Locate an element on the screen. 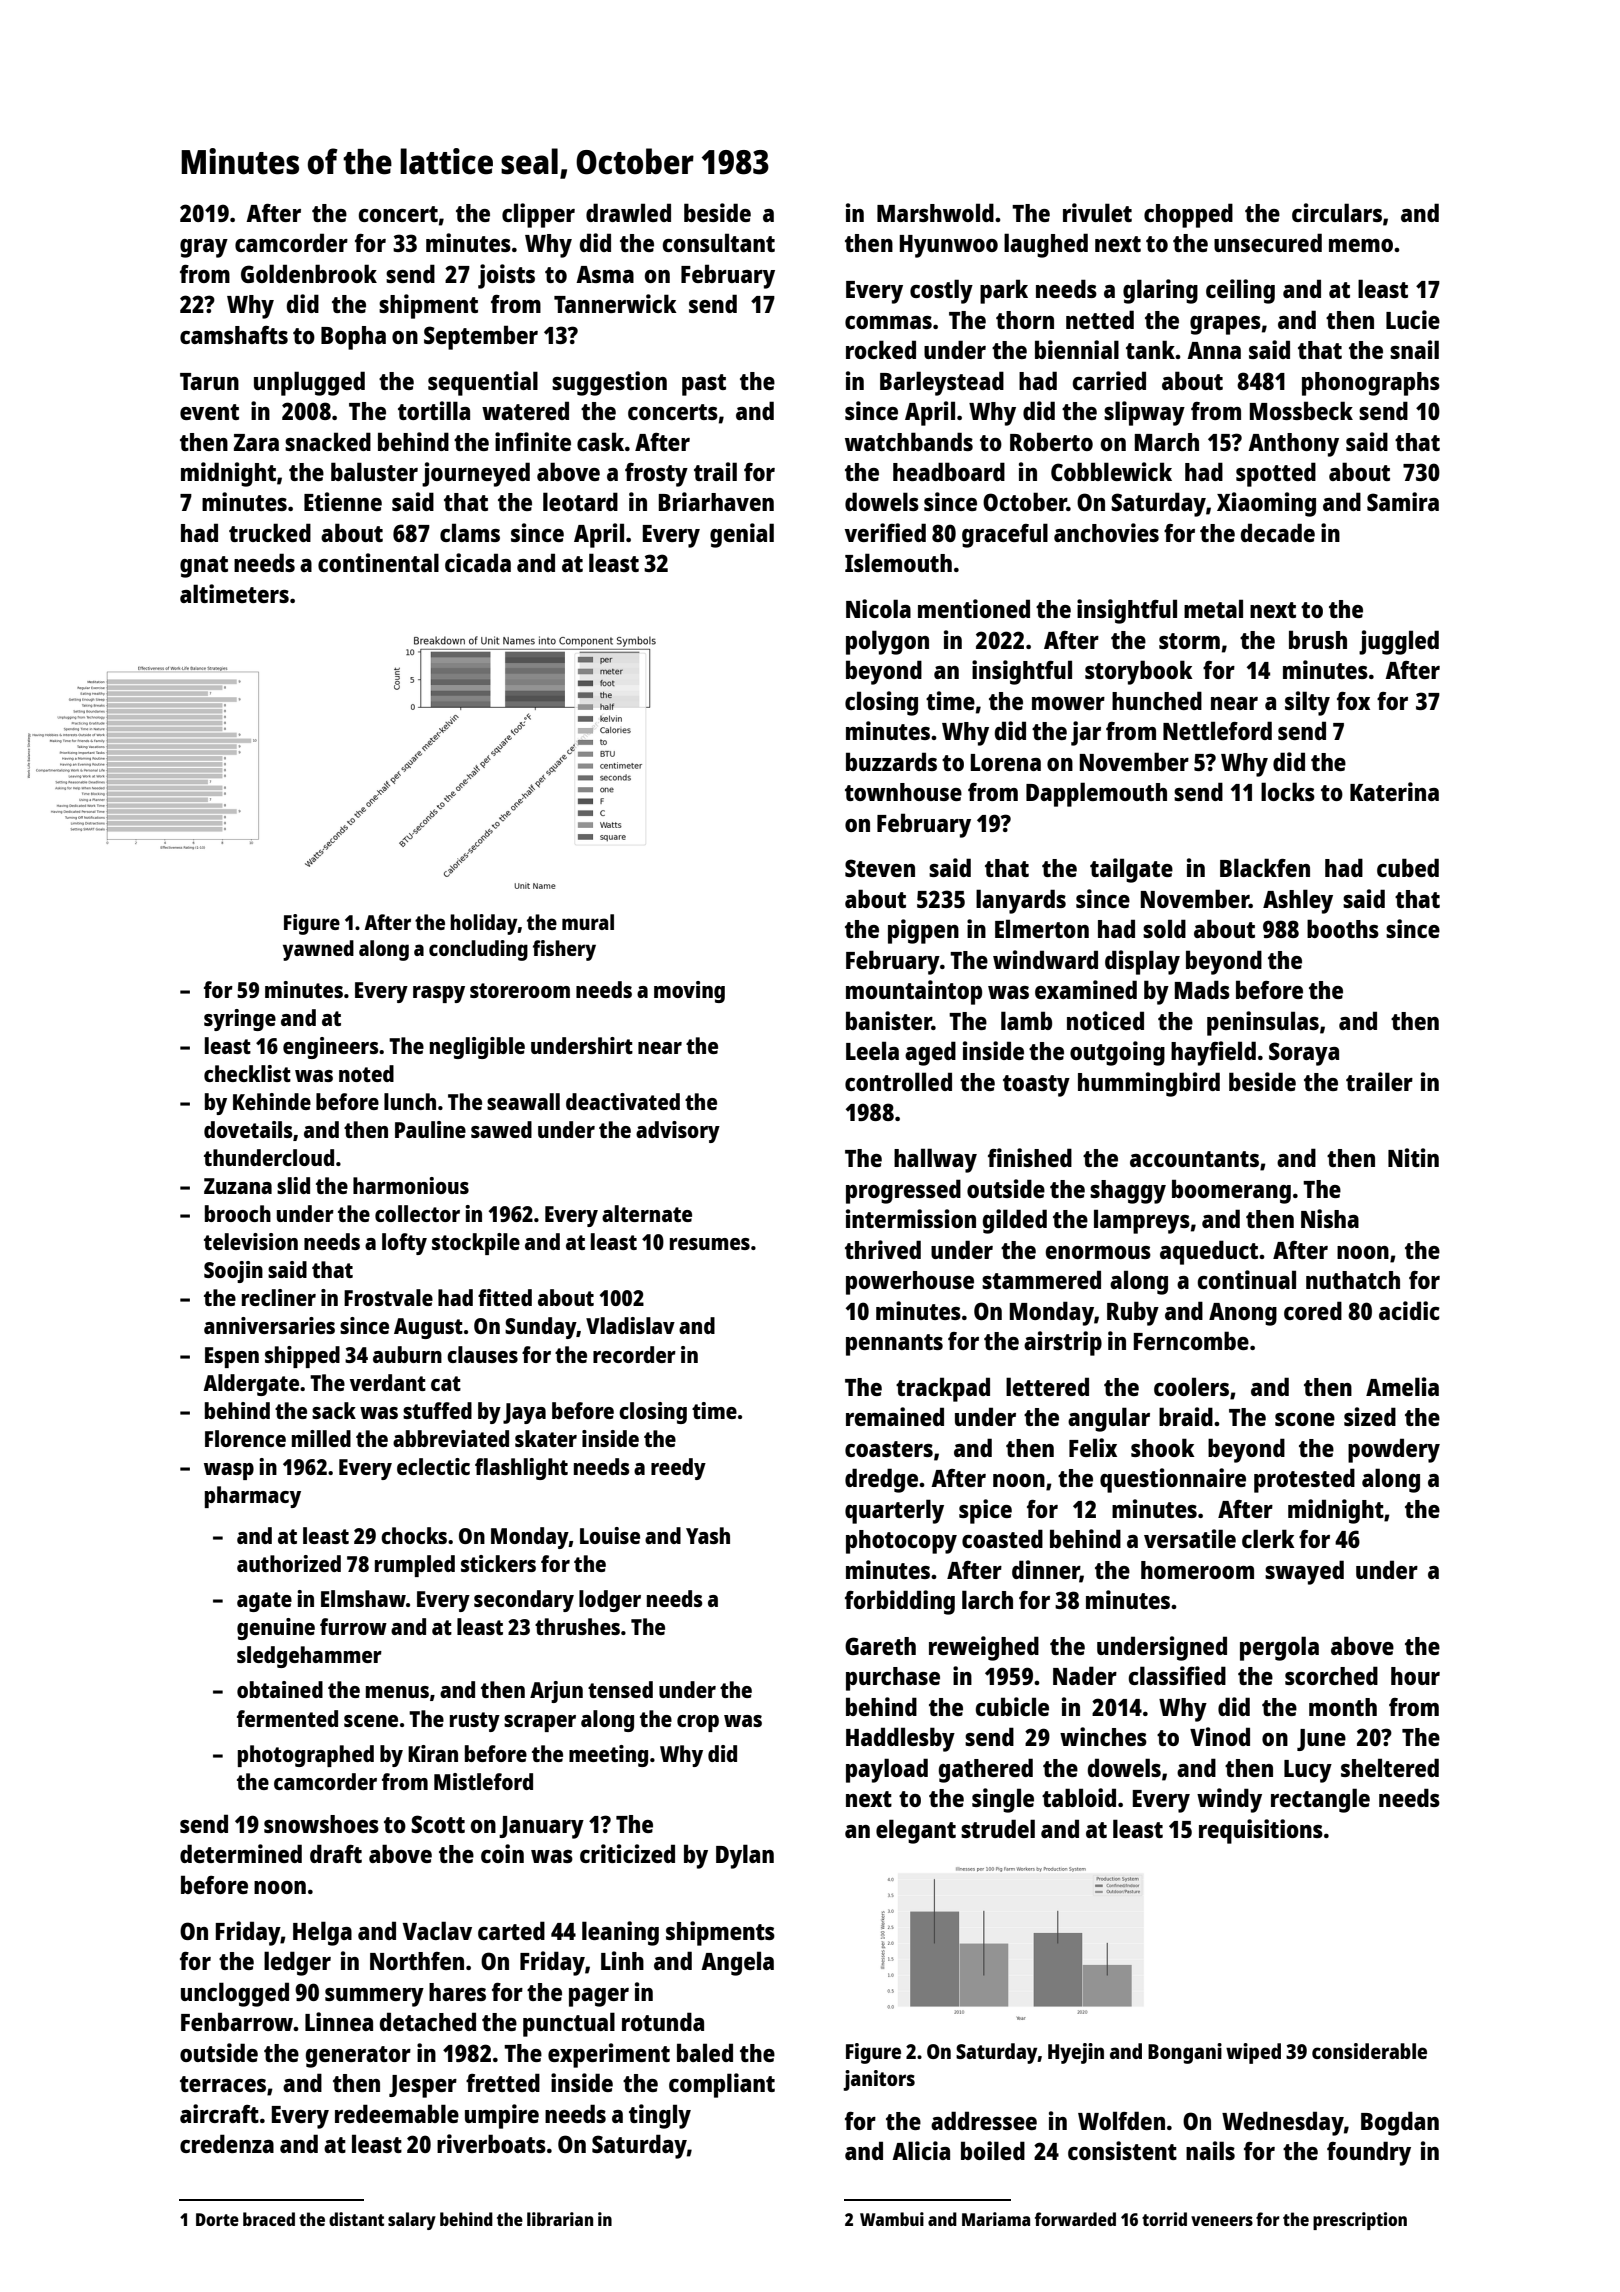 The image size is (1620, 2292). stockpile is located at coordinates (476, 1244).
